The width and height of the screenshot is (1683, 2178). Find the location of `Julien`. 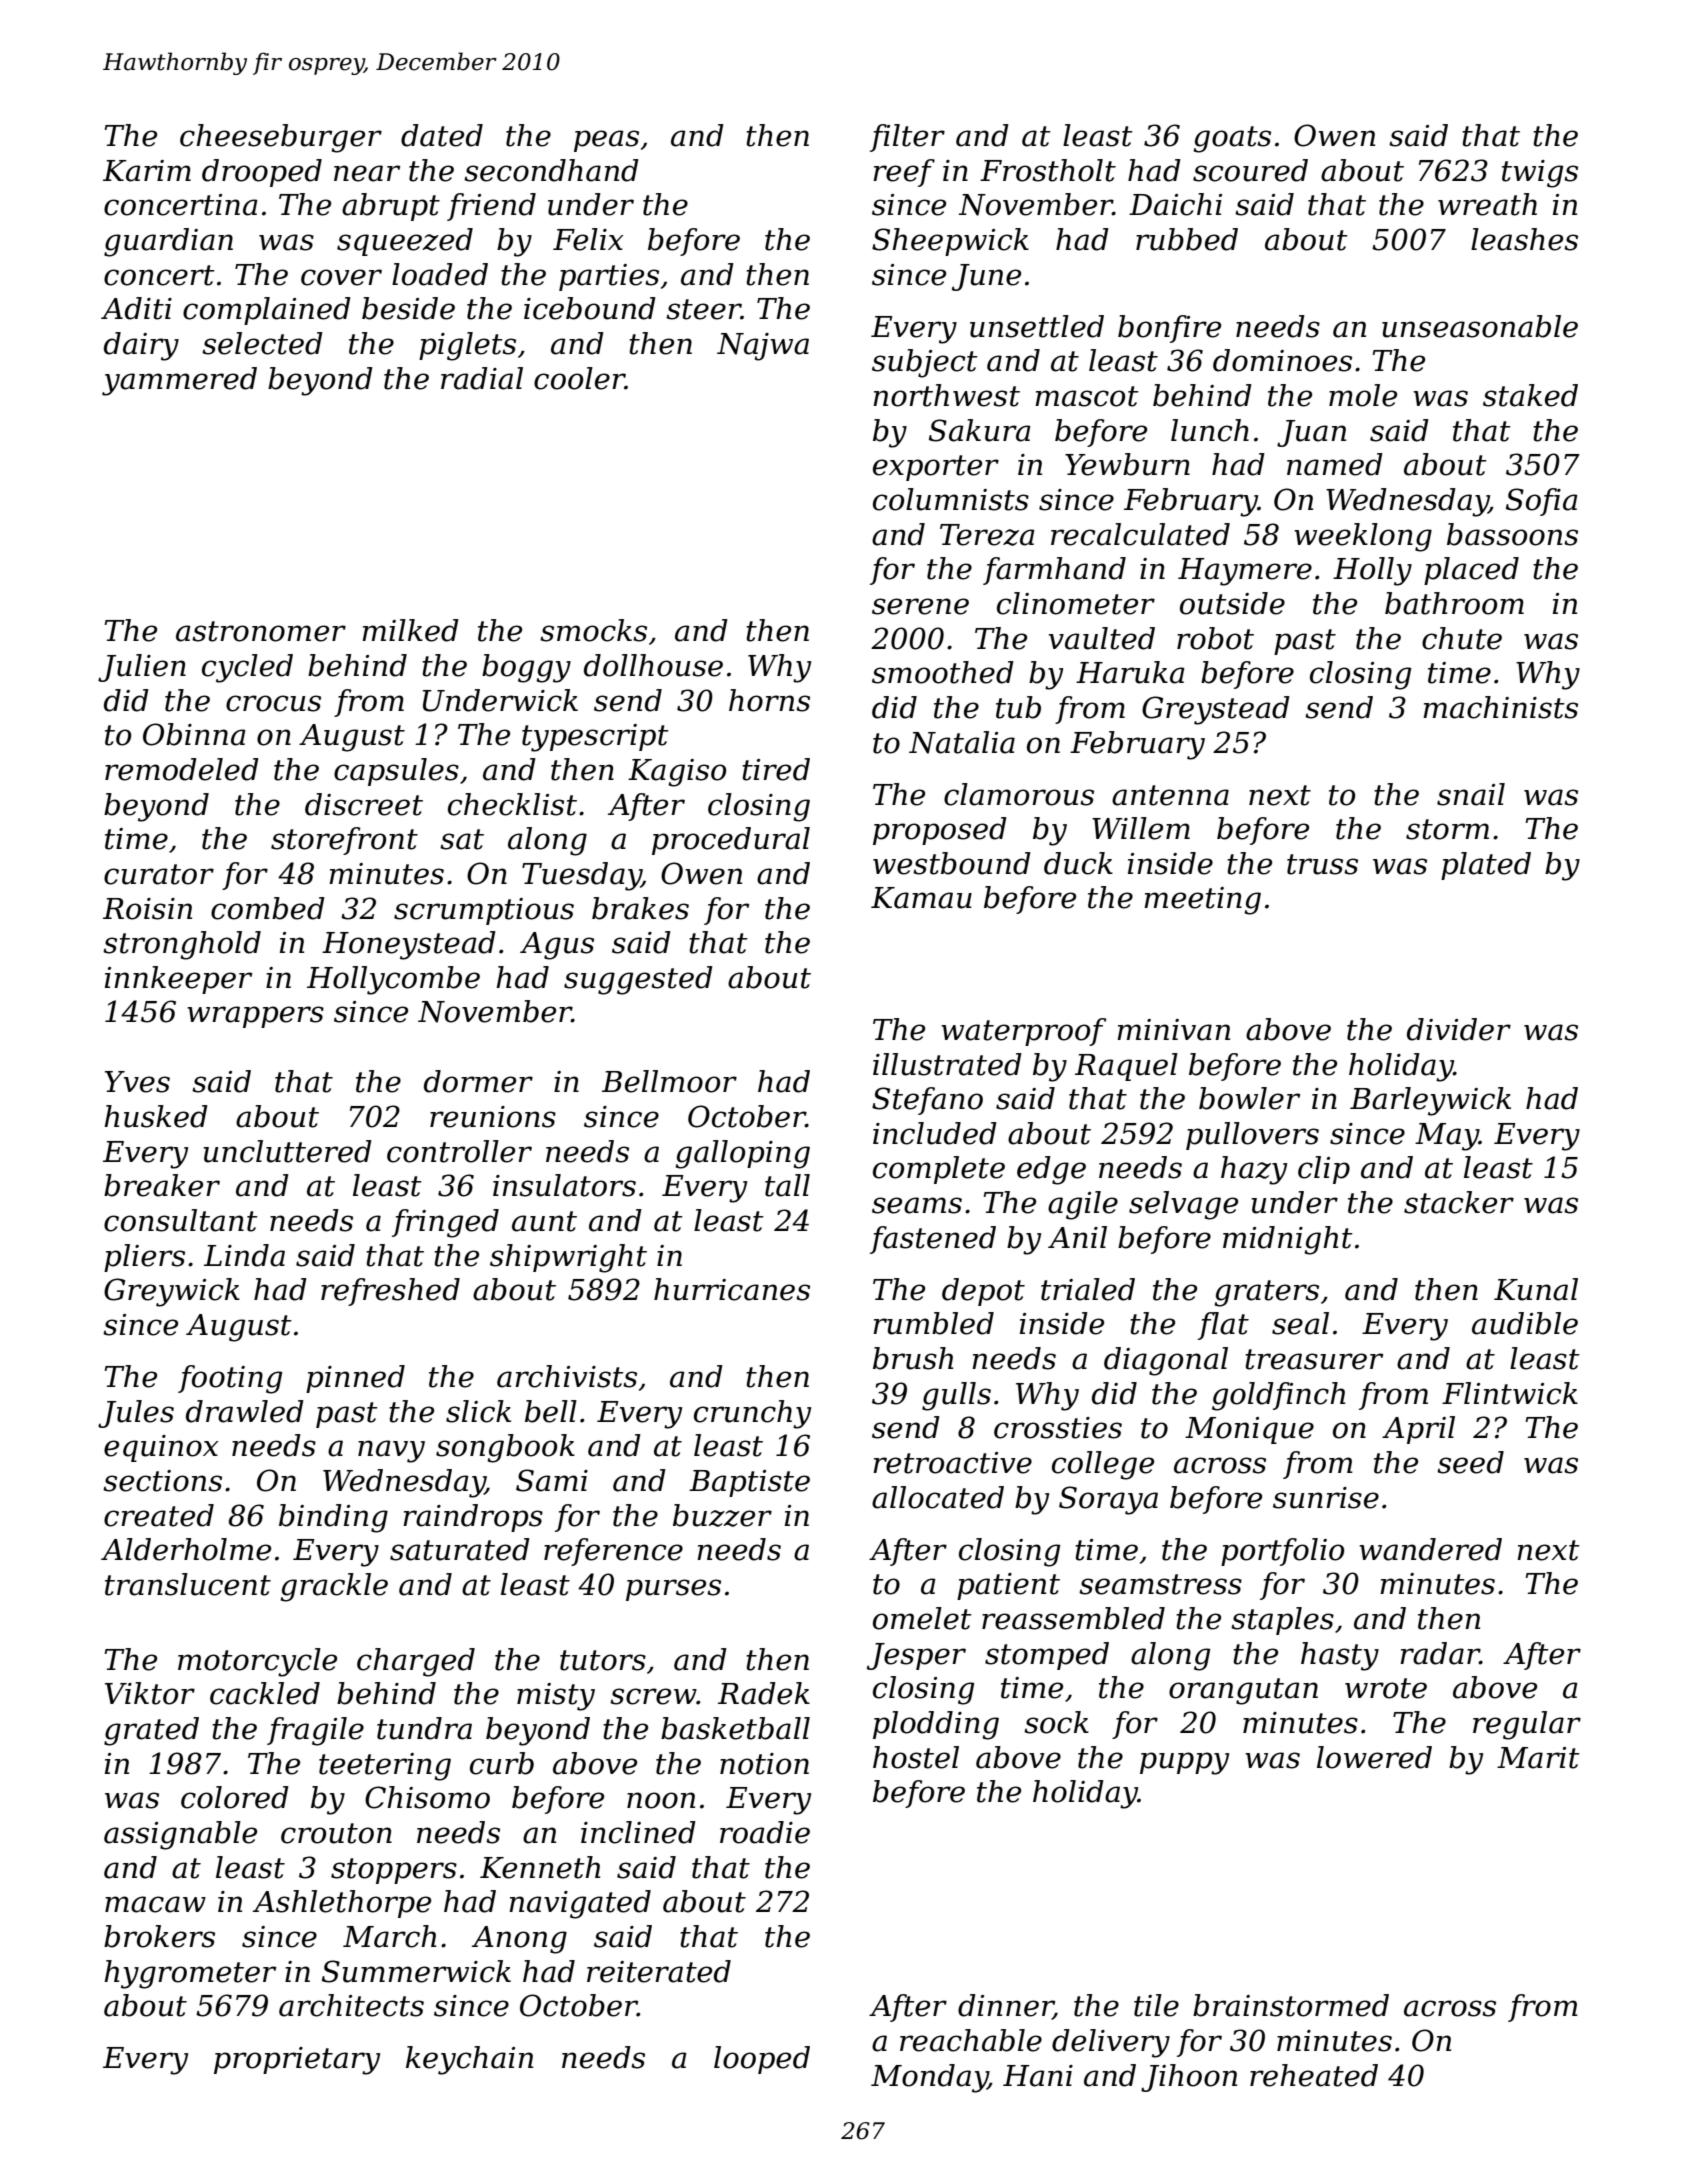

Julien is located at coordinates (142, 668).
